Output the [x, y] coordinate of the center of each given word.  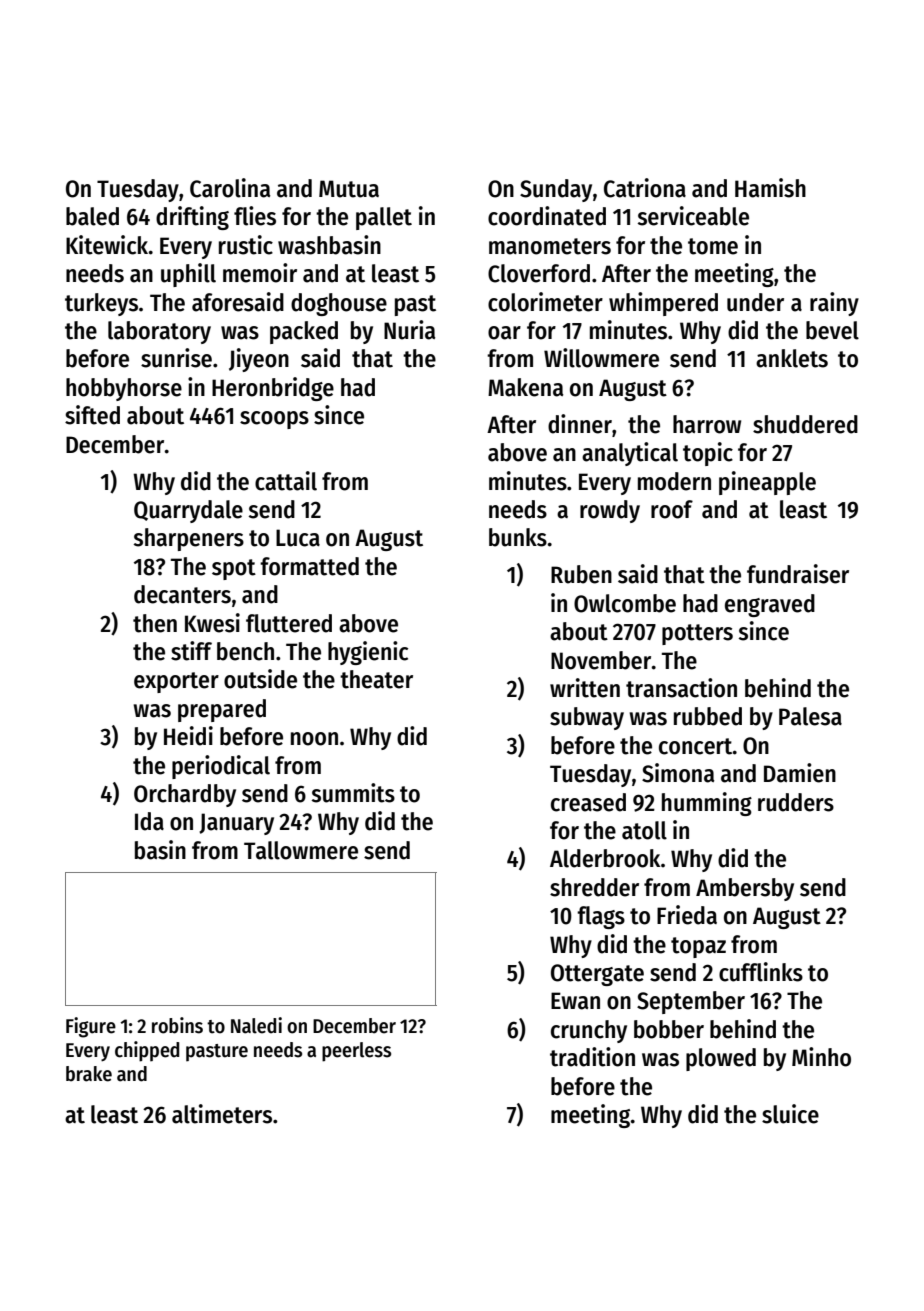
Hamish [770, 188]
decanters [182, 594]
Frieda [687, 915]
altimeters [222, 1114]
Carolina [230, 188]
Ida [149, 821]
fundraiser [798, 574]
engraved [770, 605]
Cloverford [539, 273]
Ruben [581, 574]
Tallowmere [301, 850]
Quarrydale [188, 511]
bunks [518, 537]
